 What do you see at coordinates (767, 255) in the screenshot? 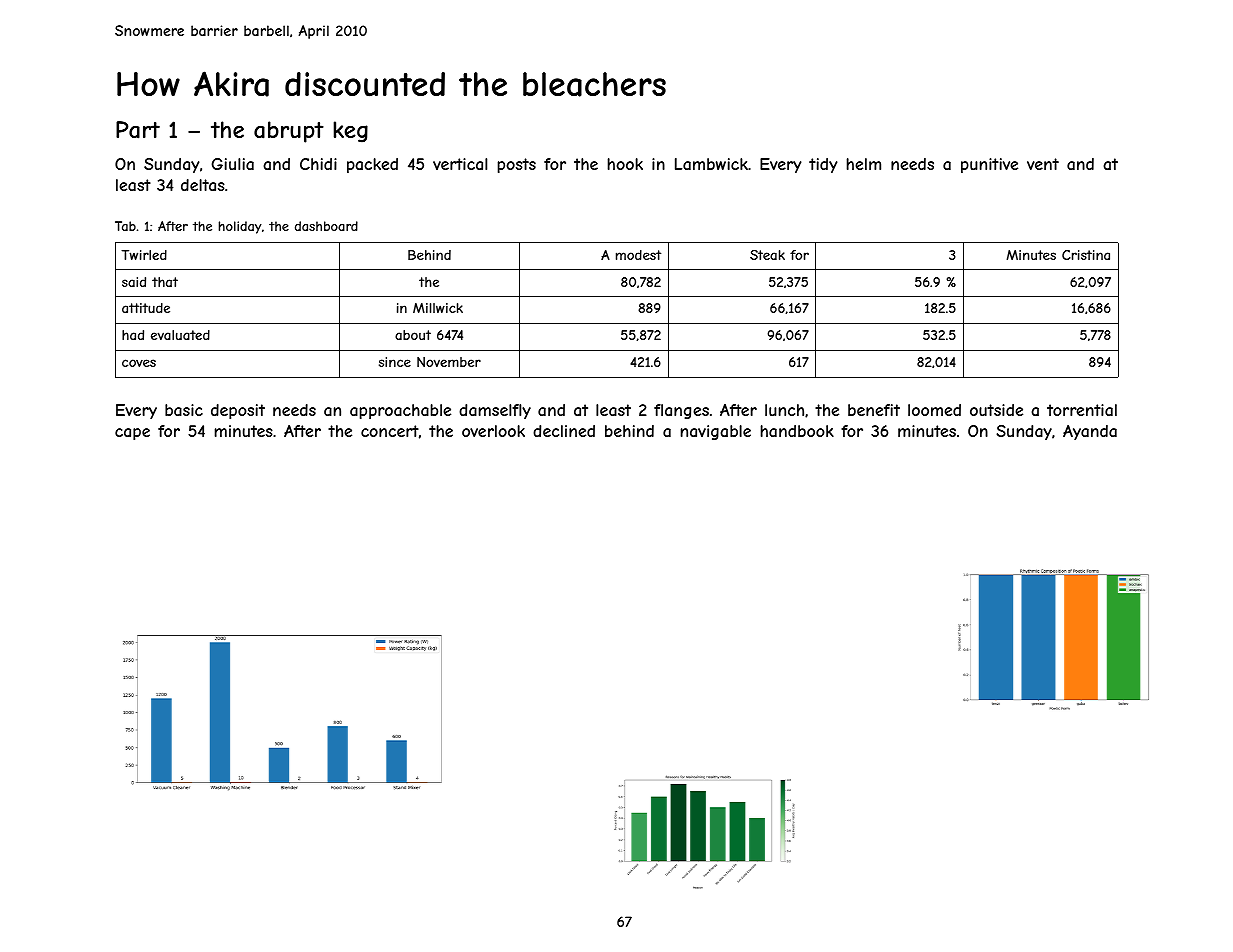
I see `Steak` at bounding box center [767, 255].
